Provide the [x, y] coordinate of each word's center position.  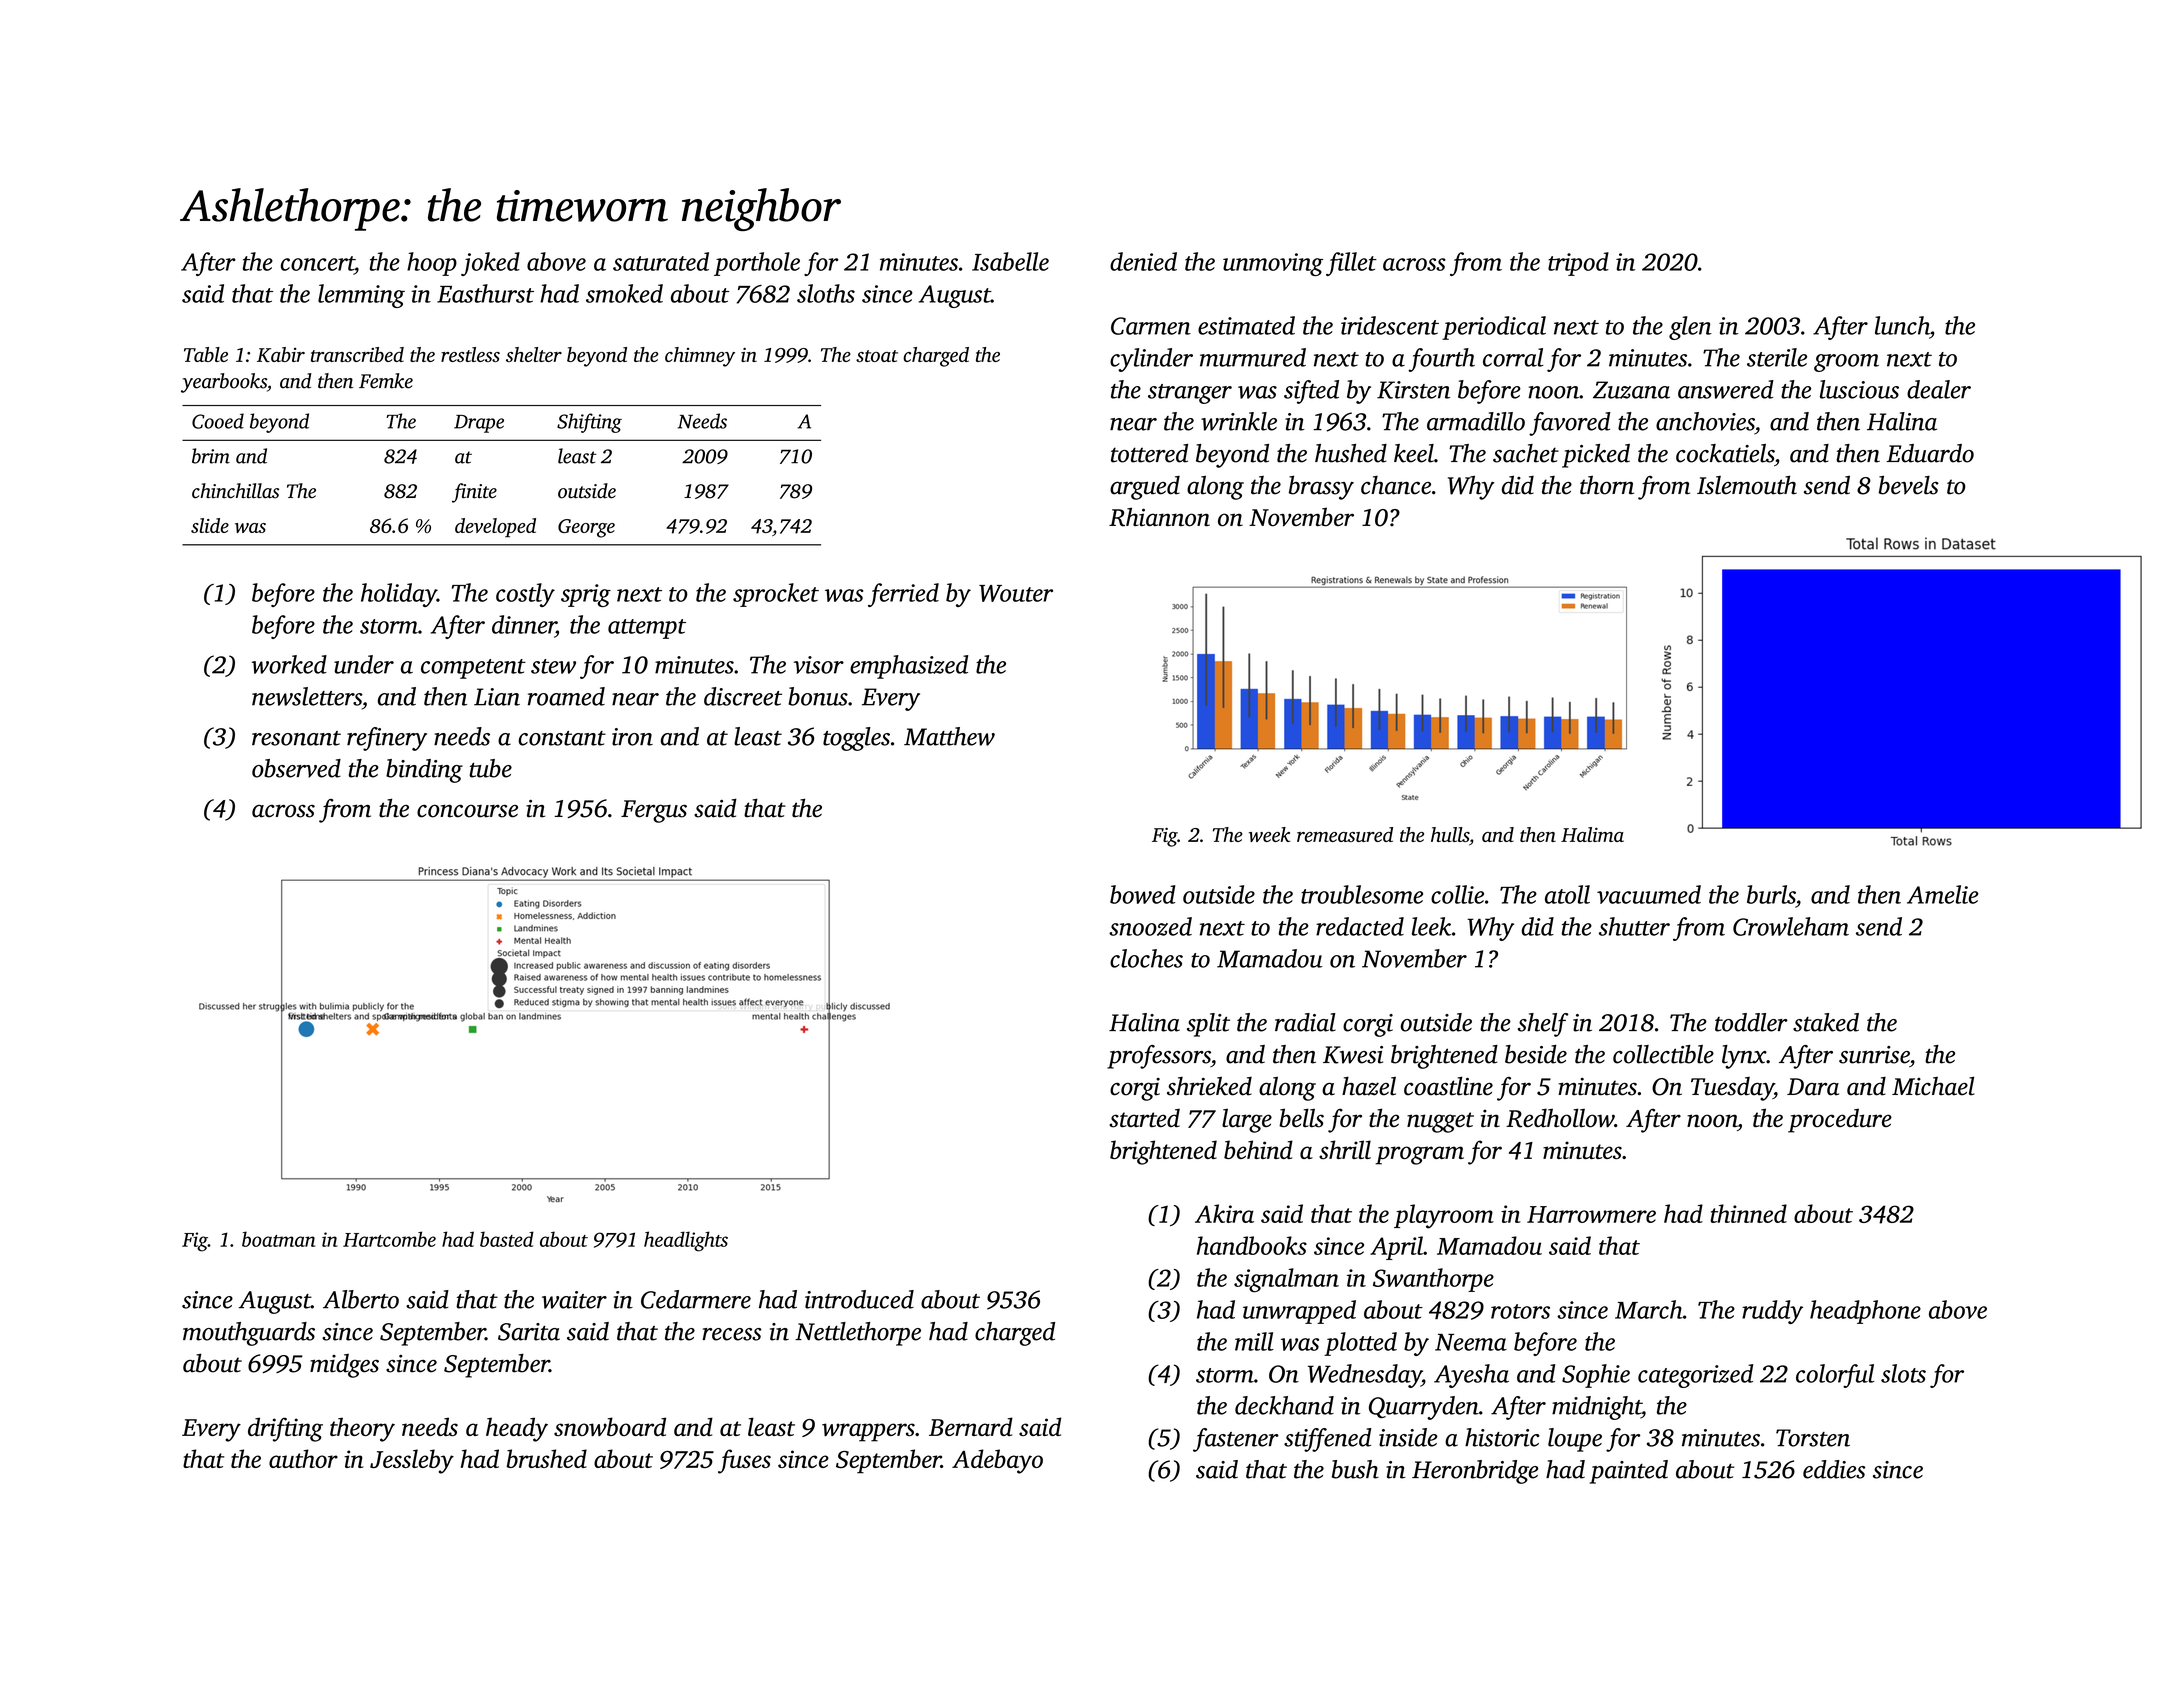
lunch [1902, 325]
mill [1254, 1341]
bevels [1908, 485]
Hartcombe [389, 1239]
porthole [757, 264]
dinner [524, 624]
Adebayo [997, 1461]
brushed [546, 1458]
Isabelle [1010, 261]
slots [1903, 1373]
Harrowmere [1591, 1214]
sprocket [776, 595]
